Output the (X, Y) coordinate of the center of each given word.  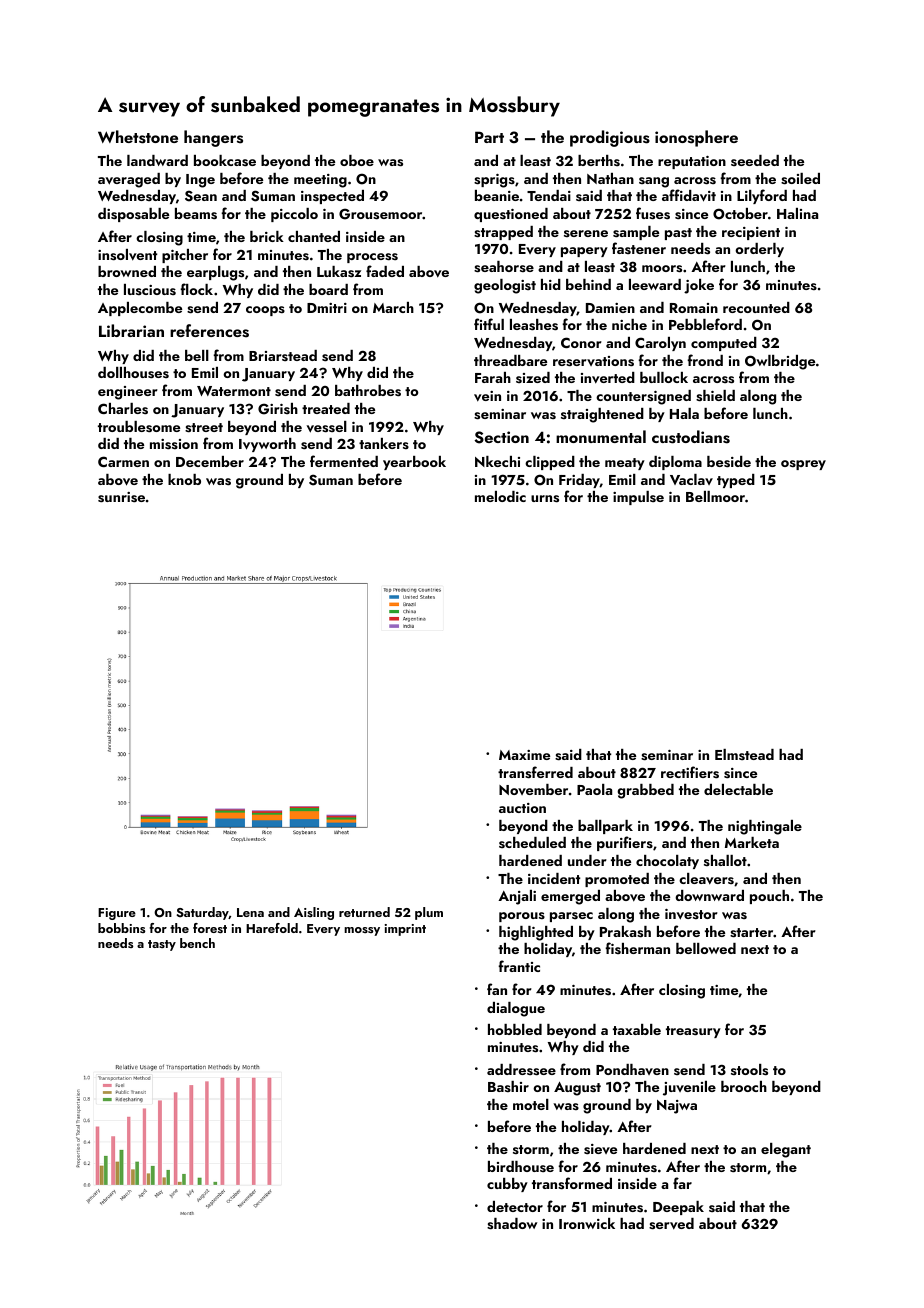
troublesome (139, 427)
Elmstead (744, 754)
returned (364, 912)
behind (588, 284)
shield (715, 396)
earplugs (215, 273)
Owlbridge (780, 362)
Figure (117, 914)
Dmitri (327, 308)
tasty (162, 945)
